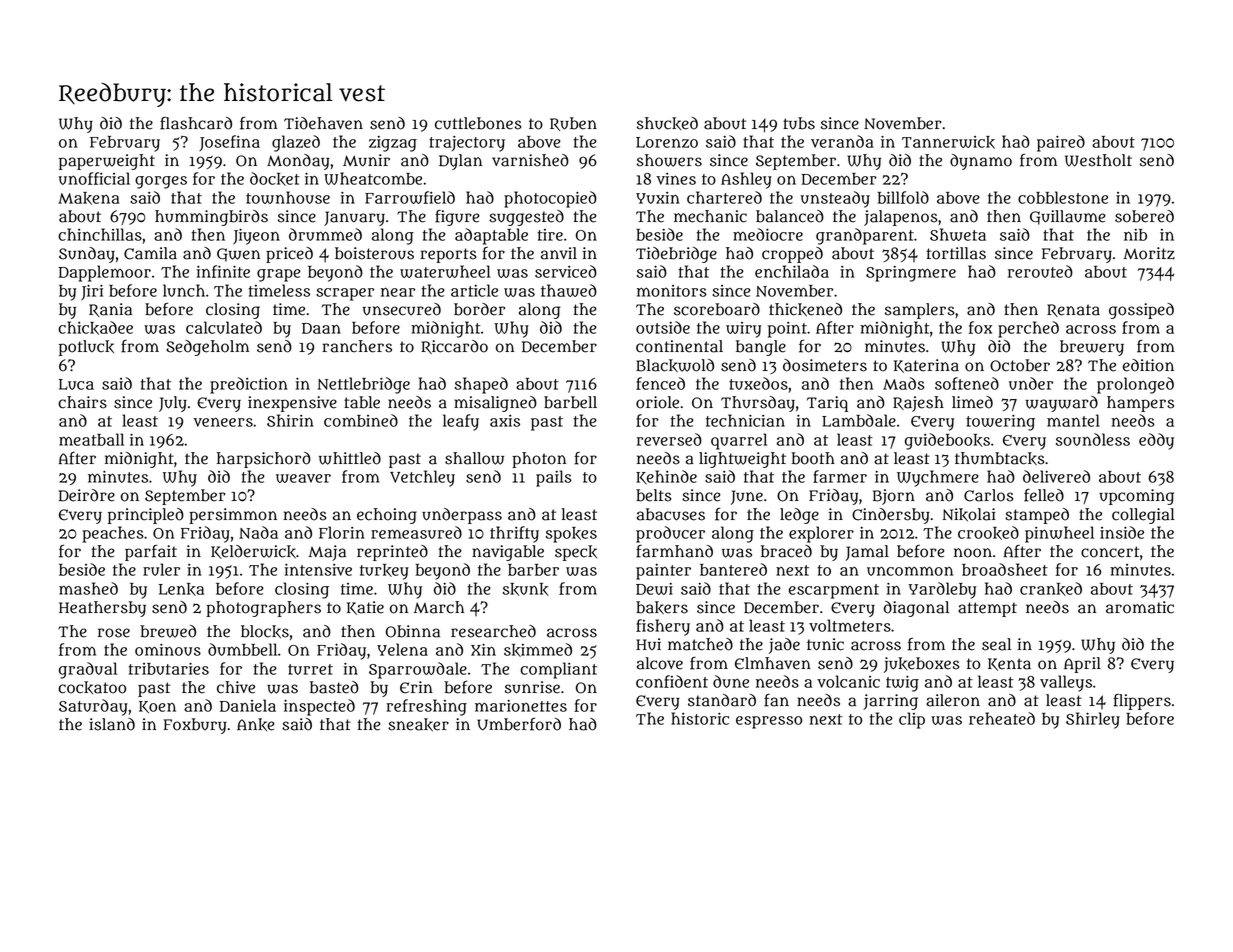 This document has height=952, width=1233. What do you see at coordinates (1144, 216) in the document?
I see `sobered` at bounding box center [1144, 216].
